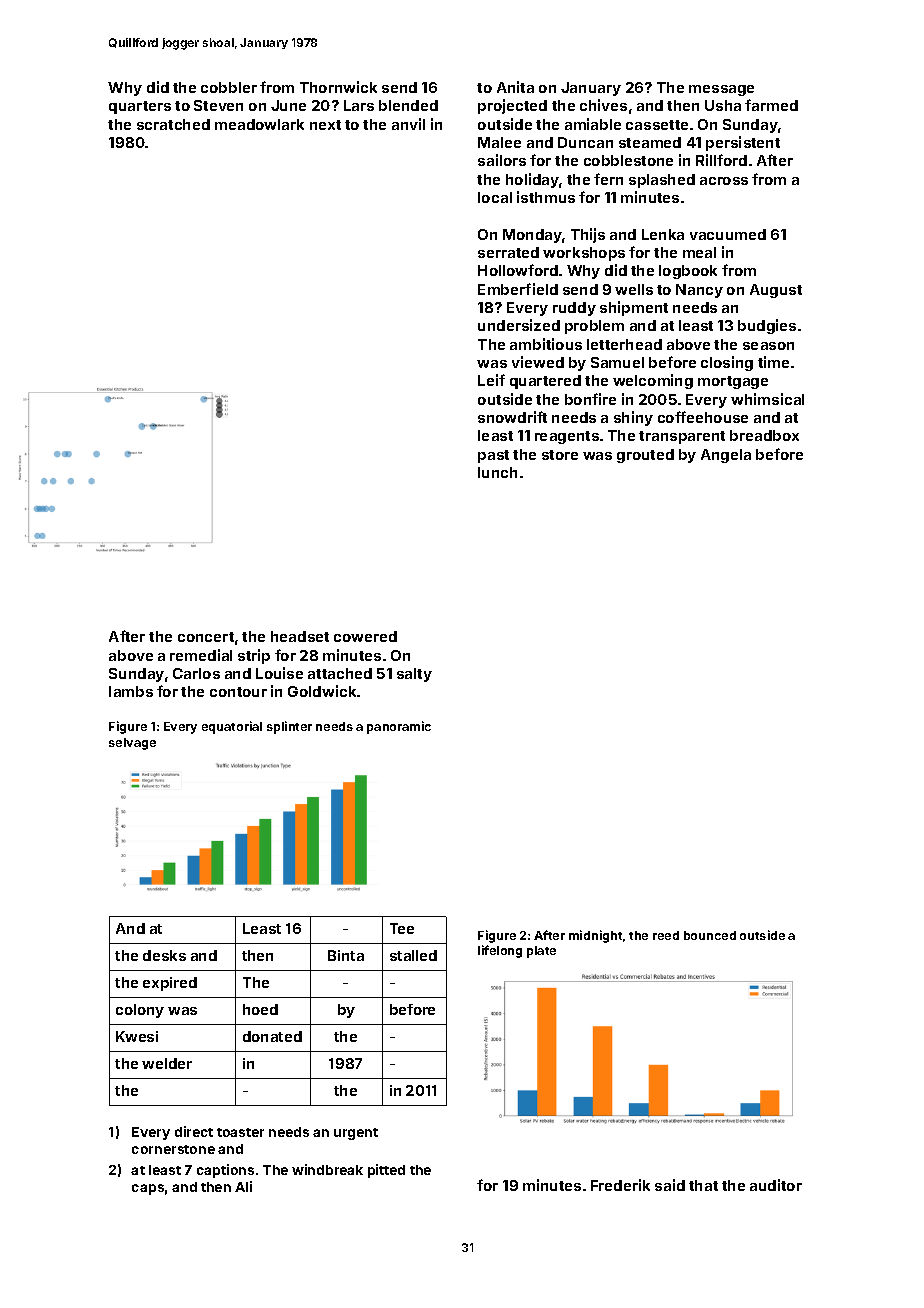 Image resolution: width=924 pixels, height=1308 pixels. What do you see at coordinates (743, 143) in the document?
I see `persistent` at bounding box center [743, 143].
